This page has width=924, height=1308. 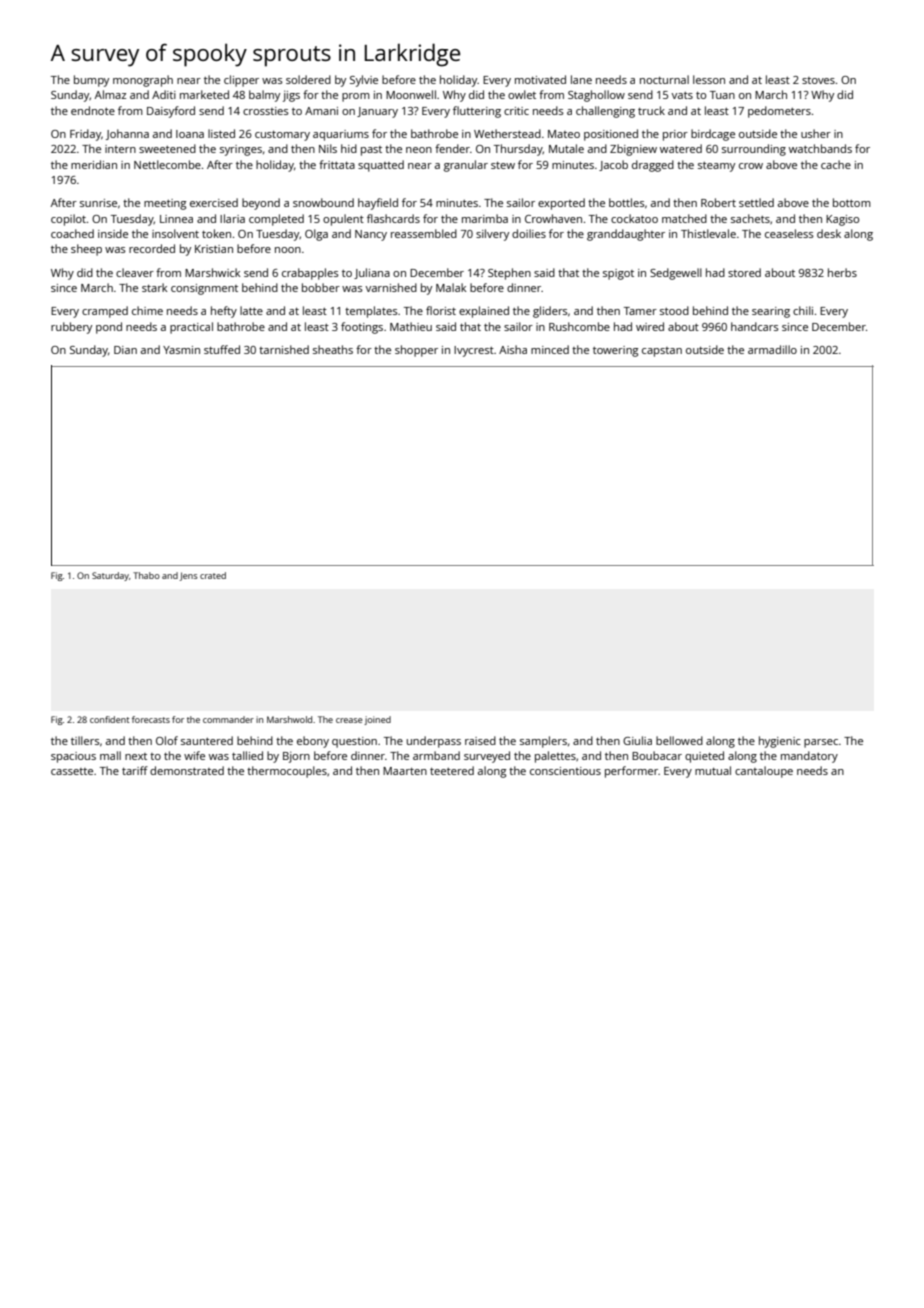 What do you see at coordinates (72, 771) in the page?
I see `cassette` at bounding box center [72, 771].
